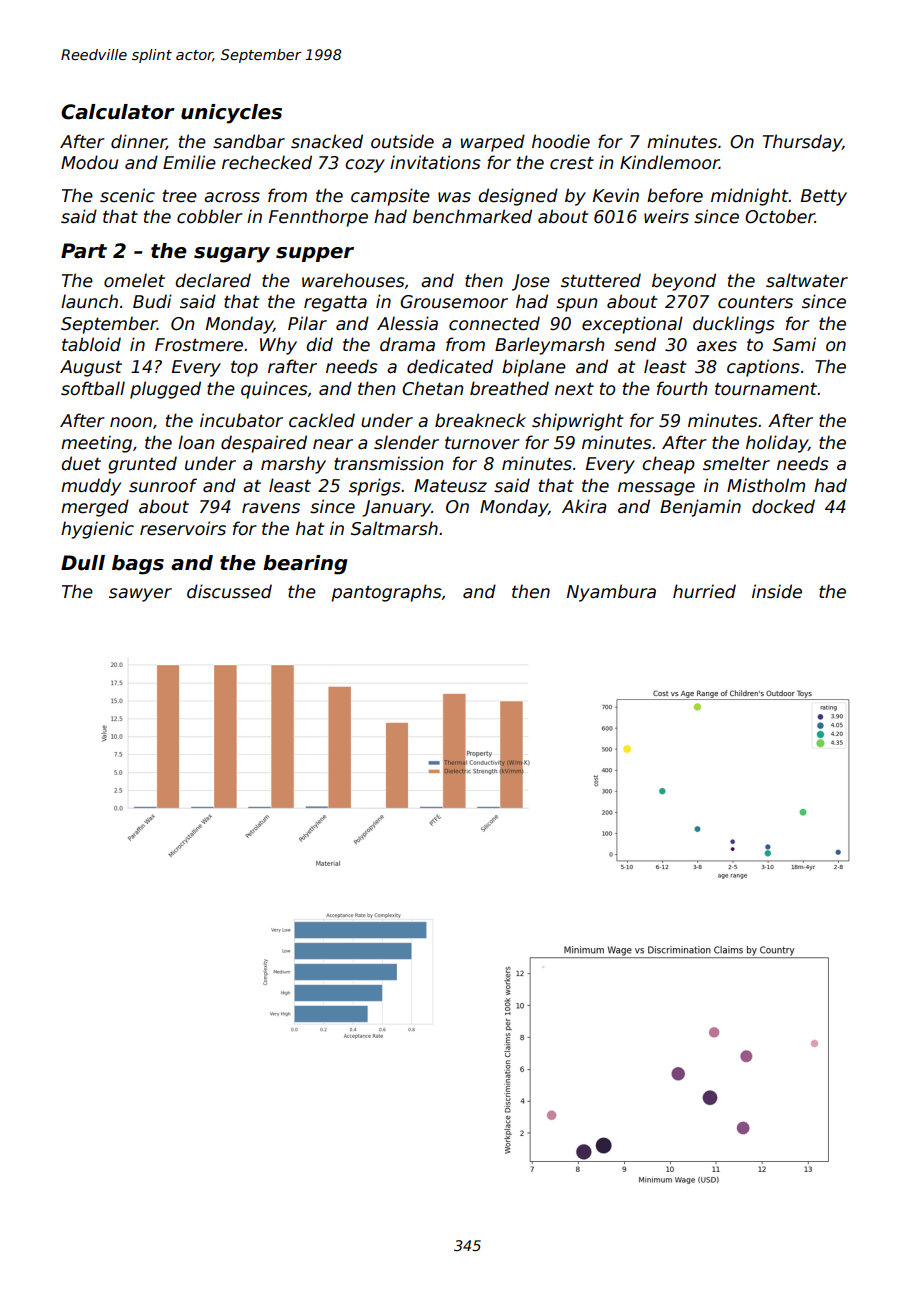 The height and width of the document is (1316, 908). I want to click on crest, so click(572, 163).
